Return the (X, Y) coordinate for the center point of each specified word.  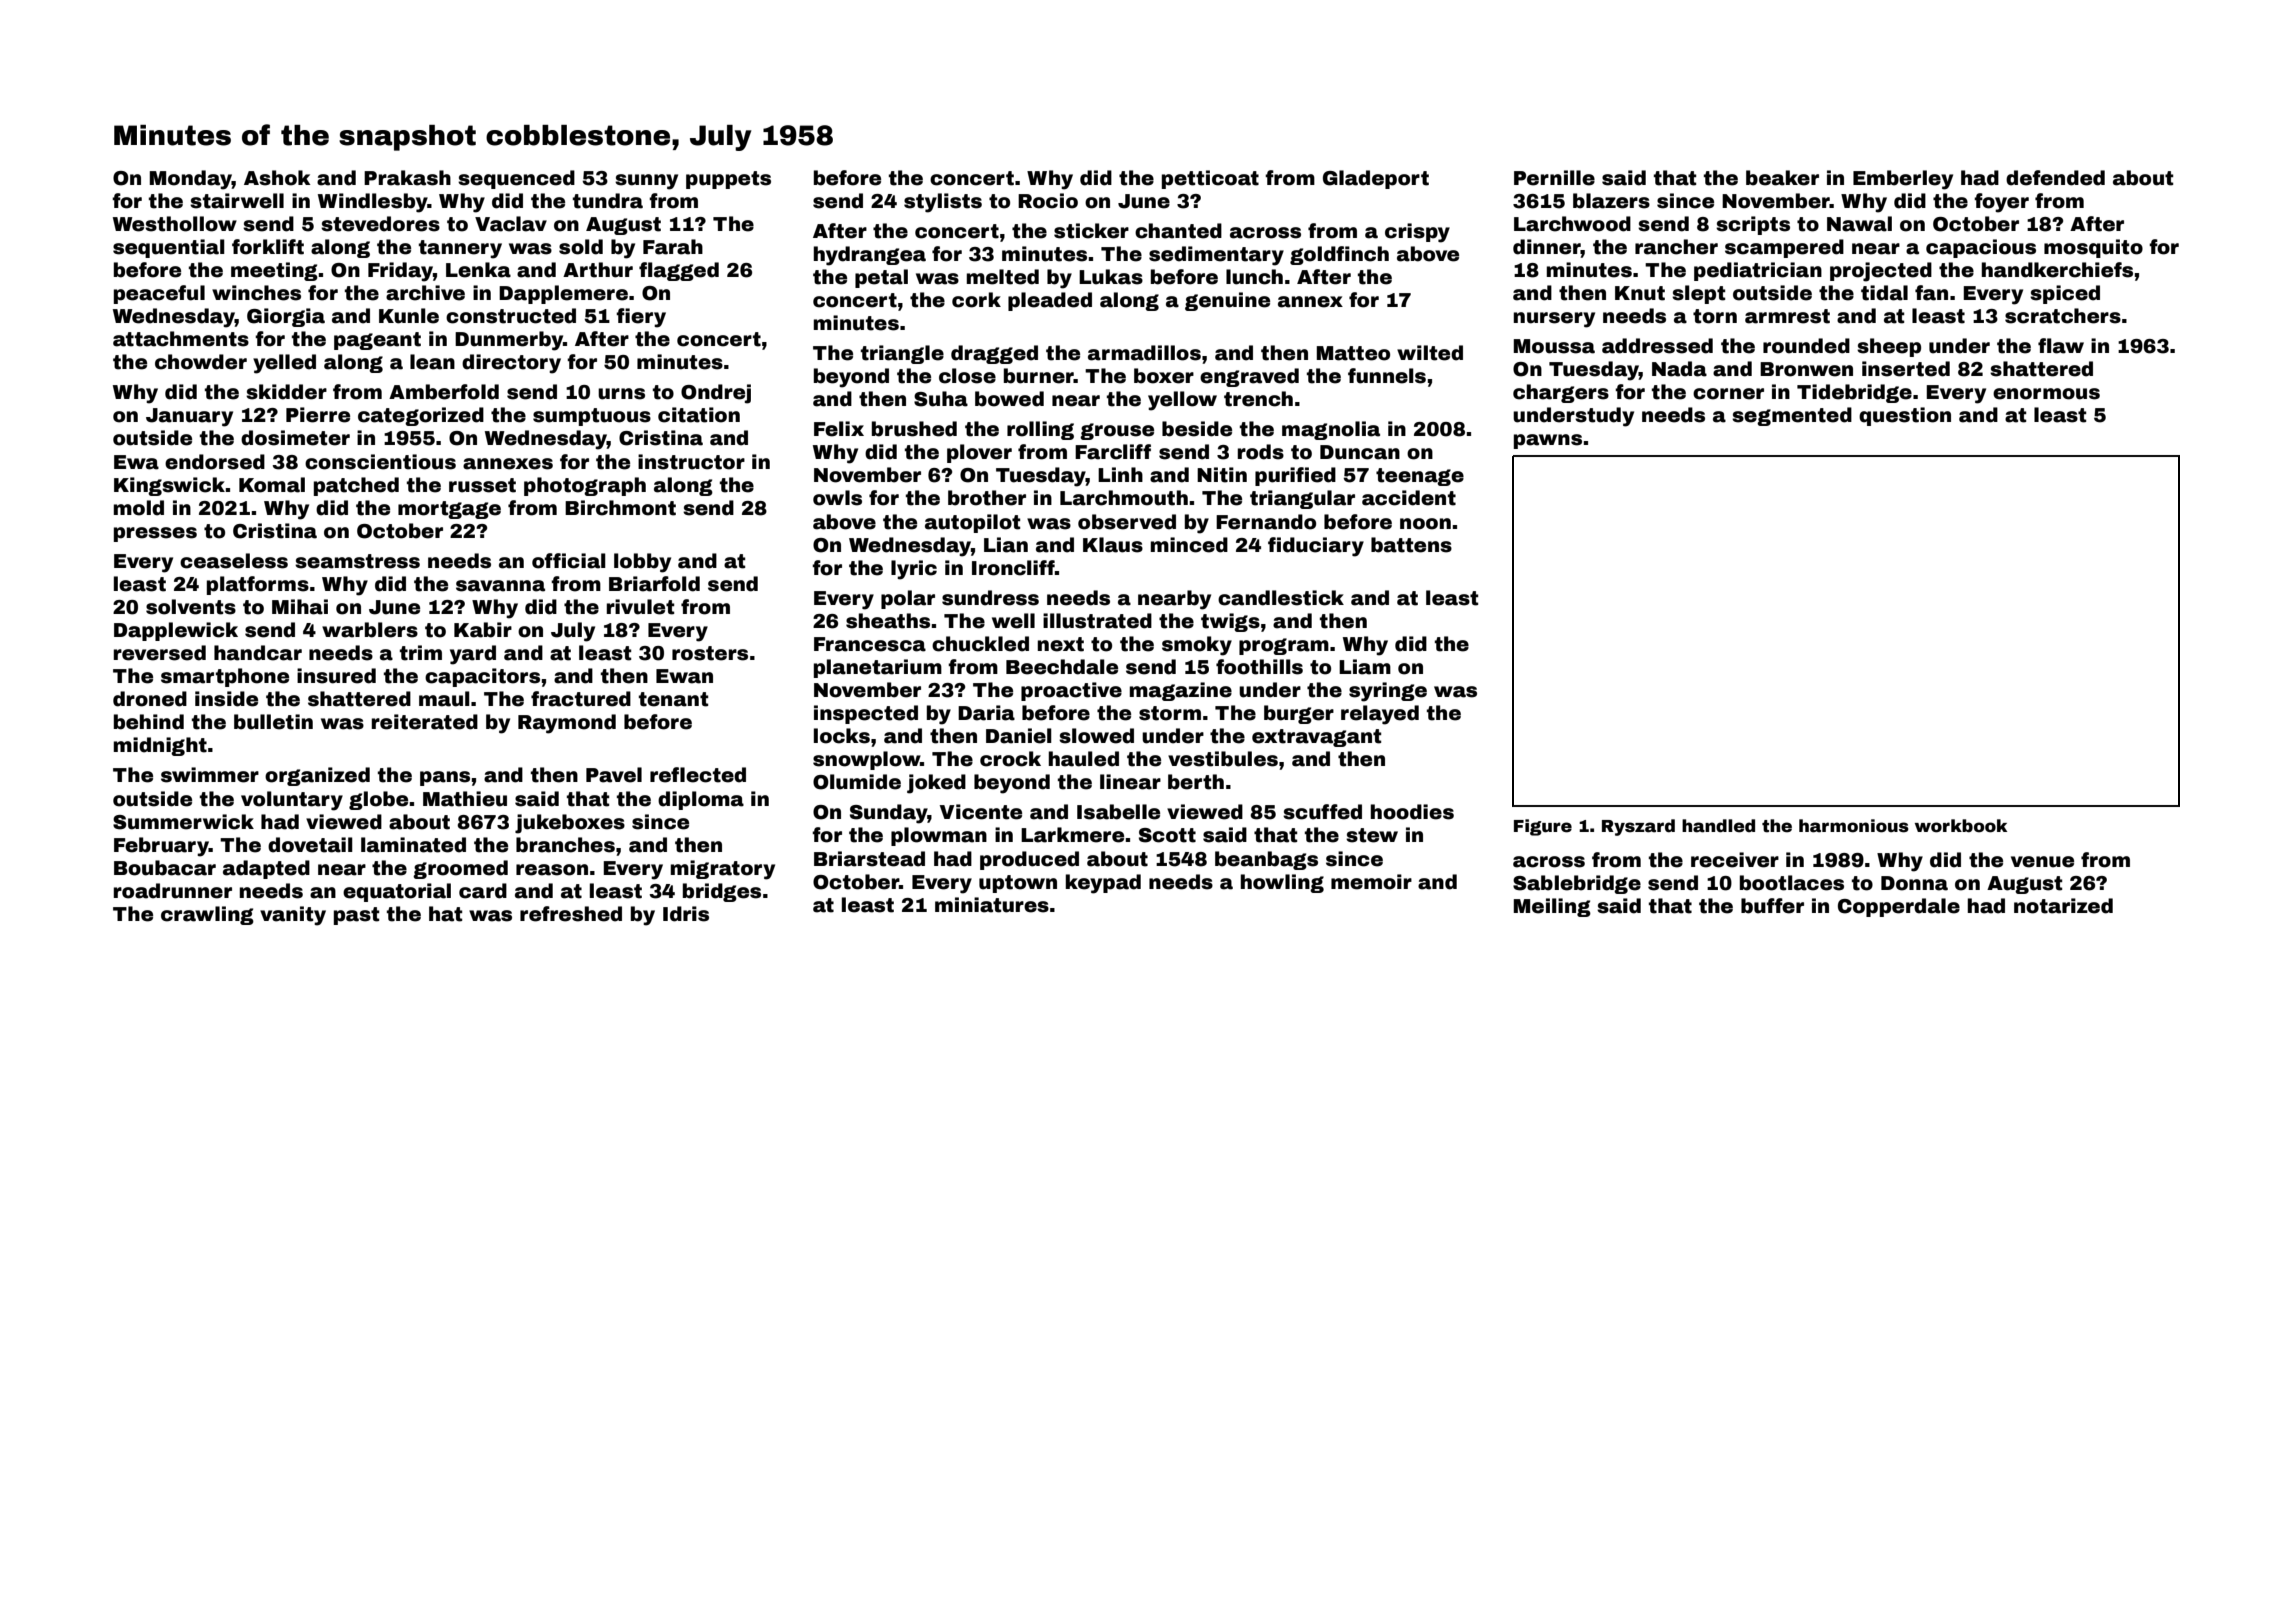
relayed (1380, 715)
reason (552, 870)
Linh (1120, 474)
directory (511, 364)
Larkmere (1072, 835)
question (1905, 416)
